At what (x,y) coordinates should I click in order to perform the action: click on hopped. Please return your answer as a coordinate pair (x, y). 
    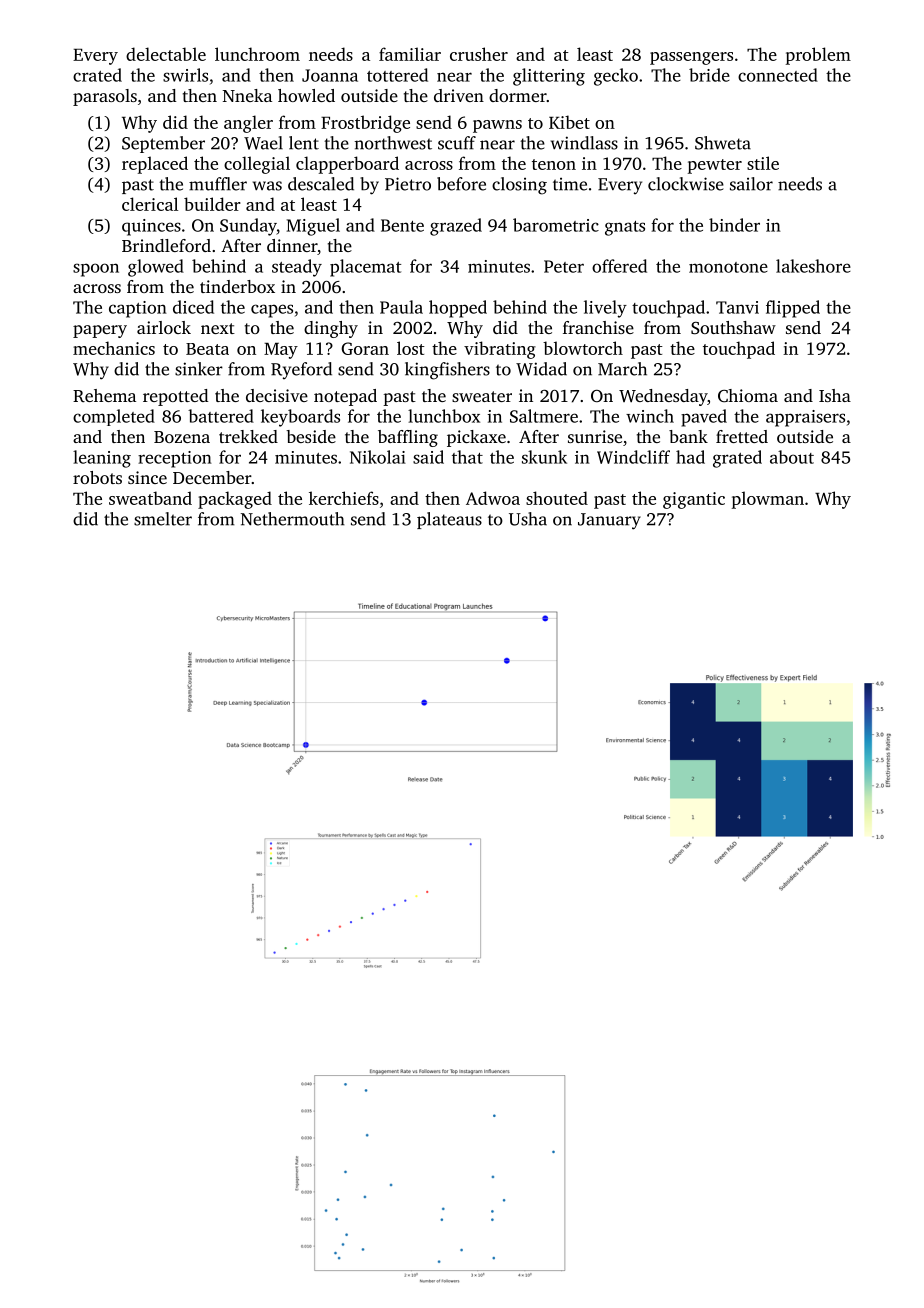
    Looking at the image, I should click on (458, 309).
